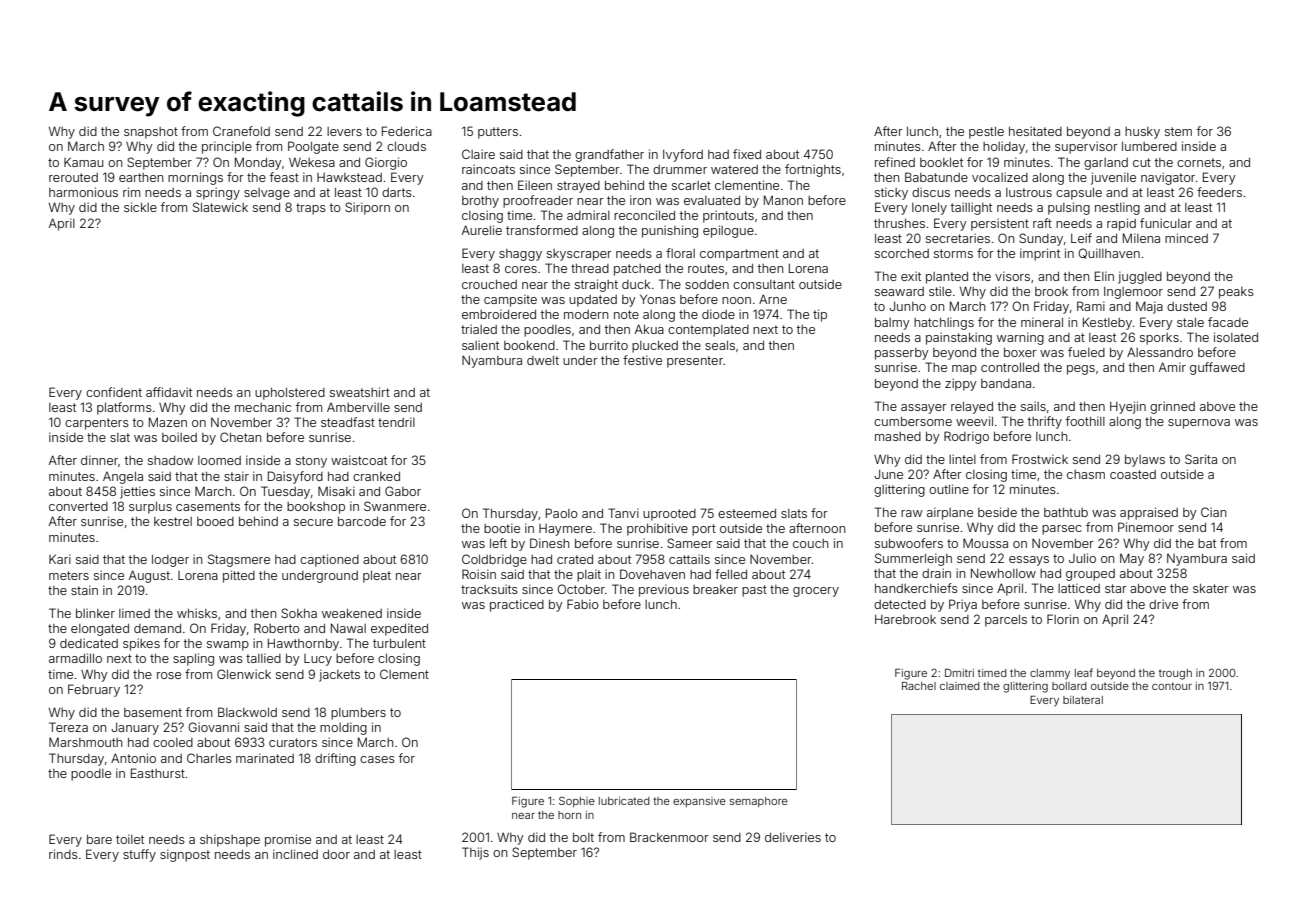  I want to click on fixed, so click(747, 154).
